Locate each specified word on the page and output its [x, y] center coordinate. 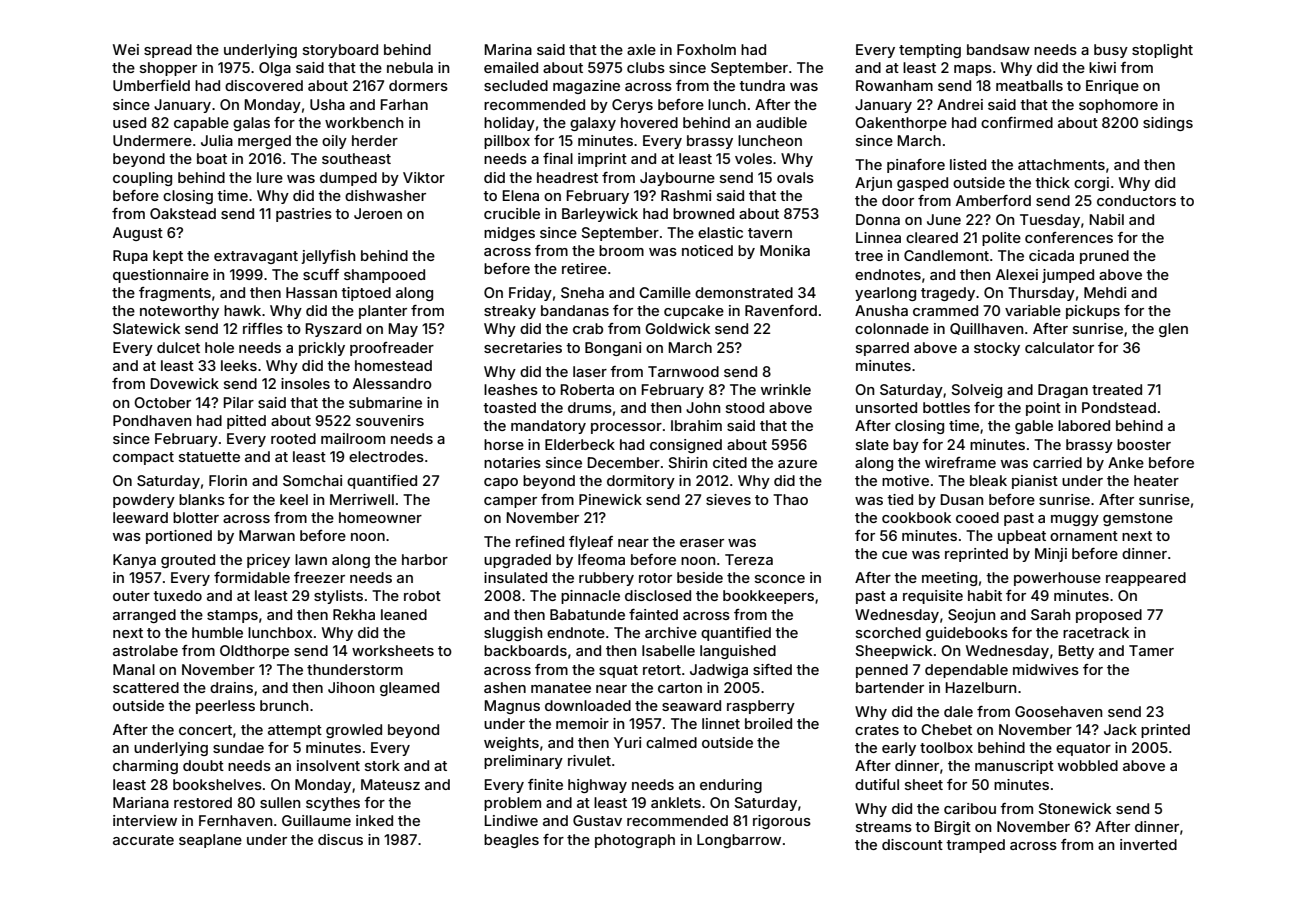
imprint [602, 160]
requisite [933, 597]
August [138, 234]
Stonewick [1074, 808]
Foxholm [706, 49]
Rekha [354, 614]
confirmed [1017, 122]
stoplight [1162, 51]
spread [168, 51]
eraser [702, 543]
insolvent [328, 765]
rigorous [782, 822]
